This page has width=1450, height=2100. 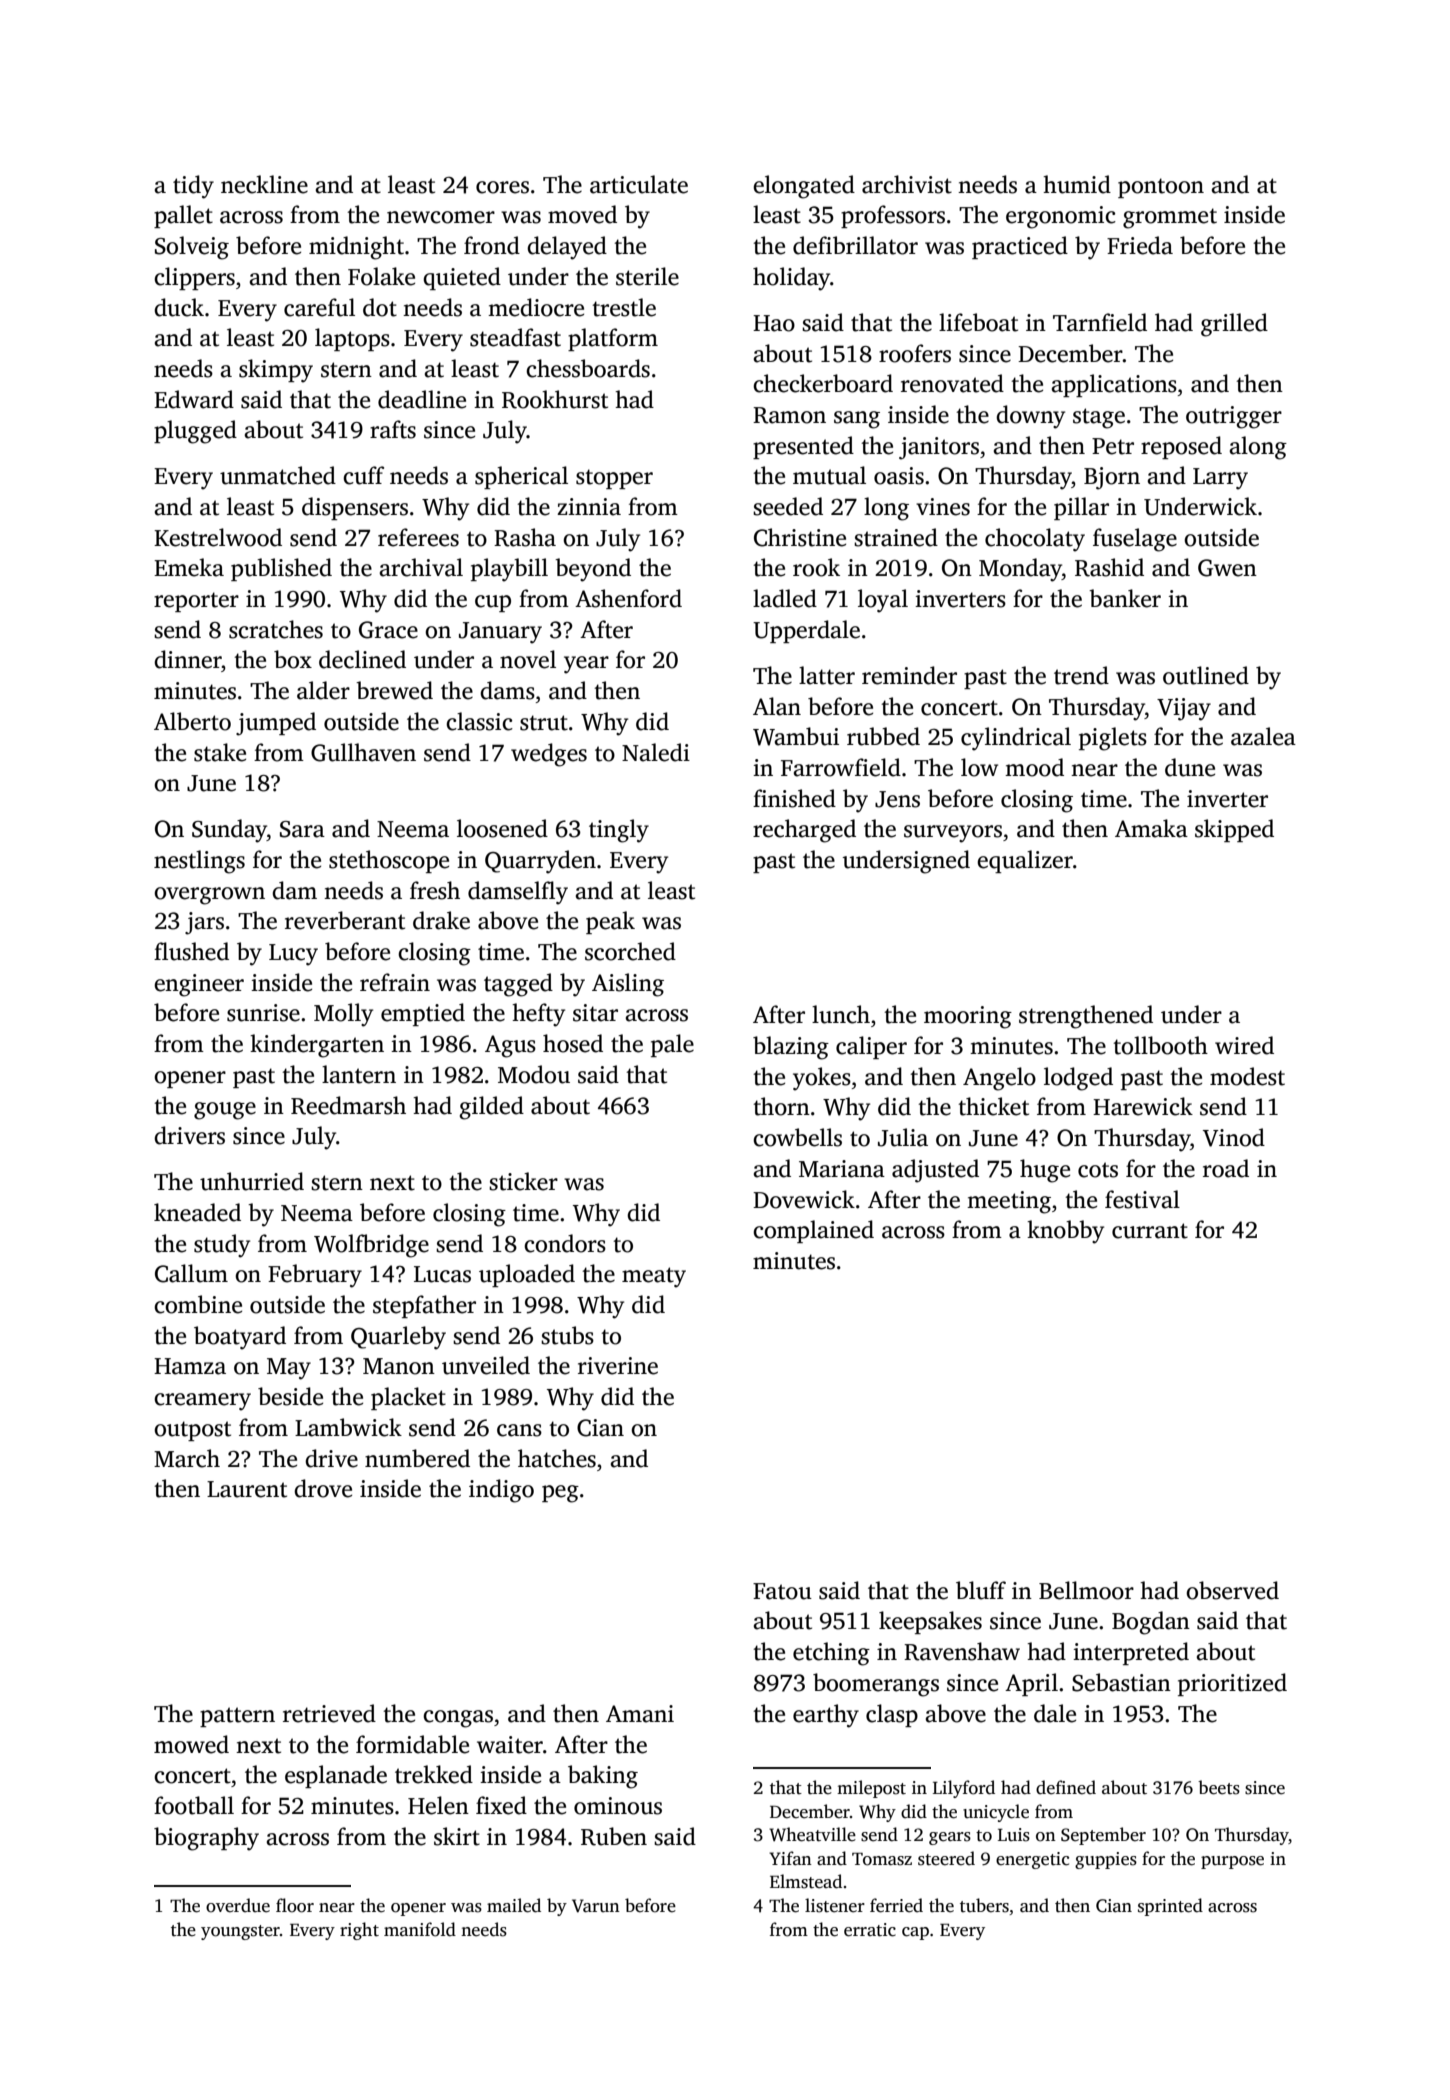 I want to click on Hao, so click(x=774, y=323).
